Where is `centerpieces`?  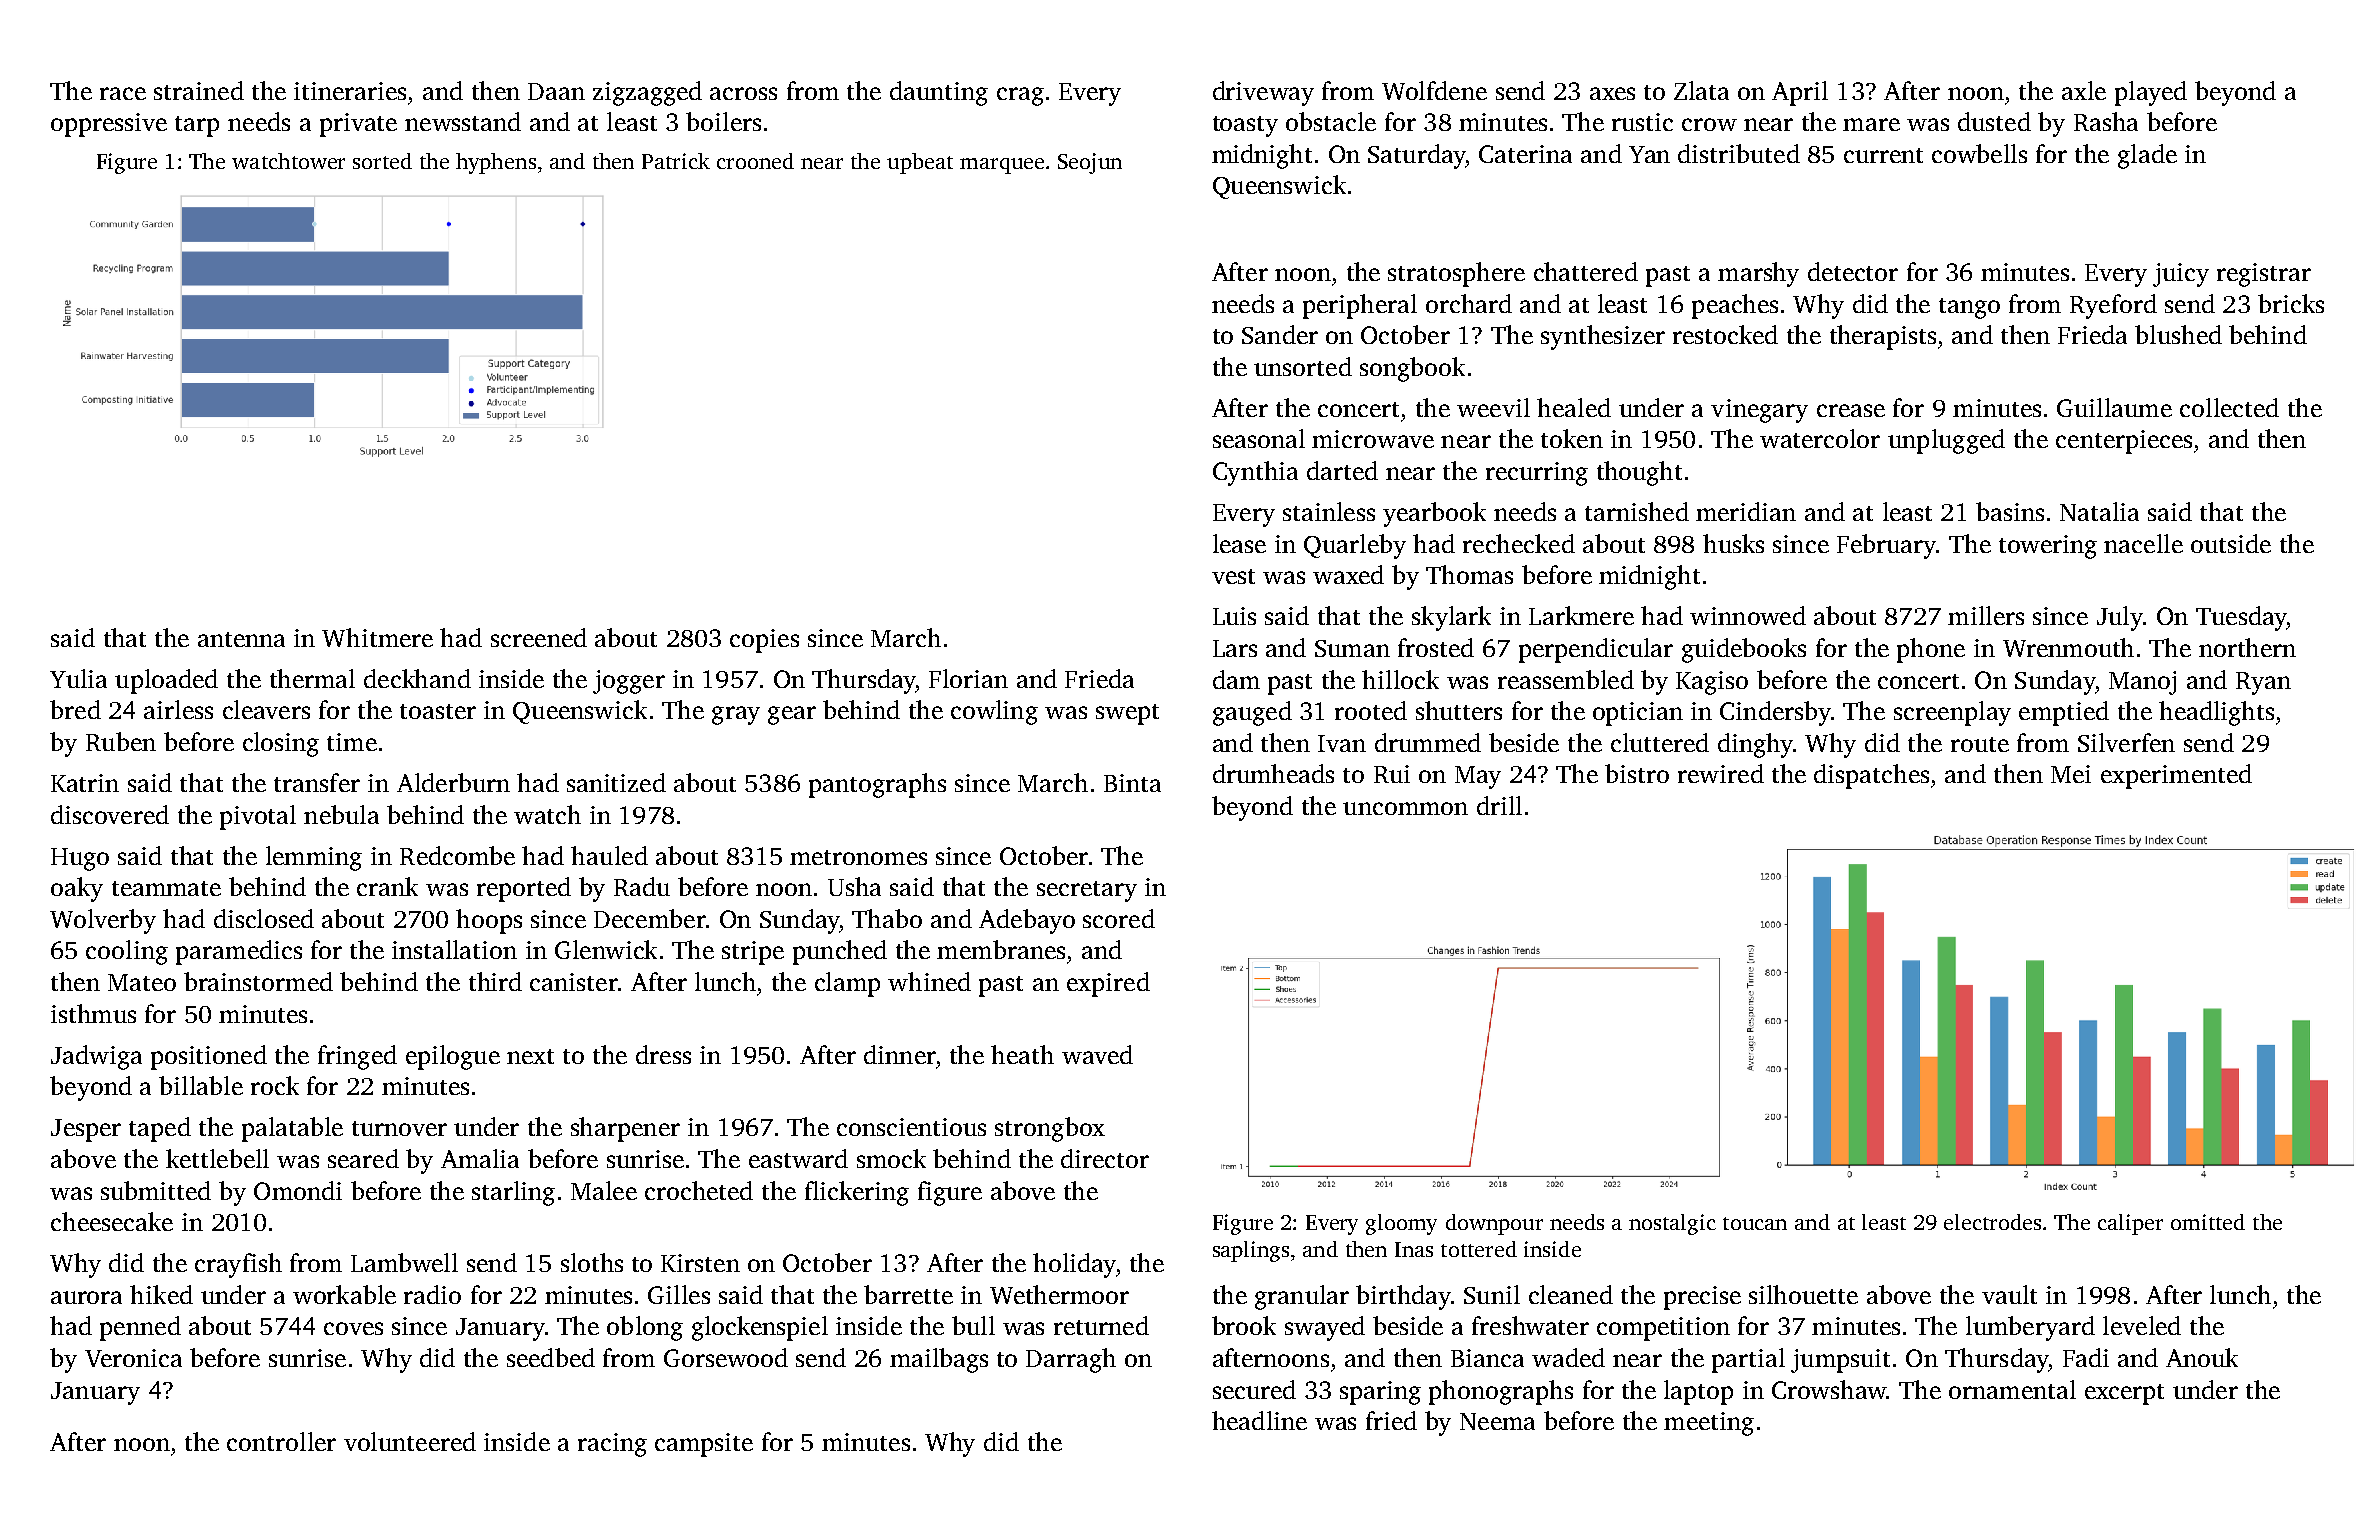 centerpieces is located at coordinates (2124, 442).
